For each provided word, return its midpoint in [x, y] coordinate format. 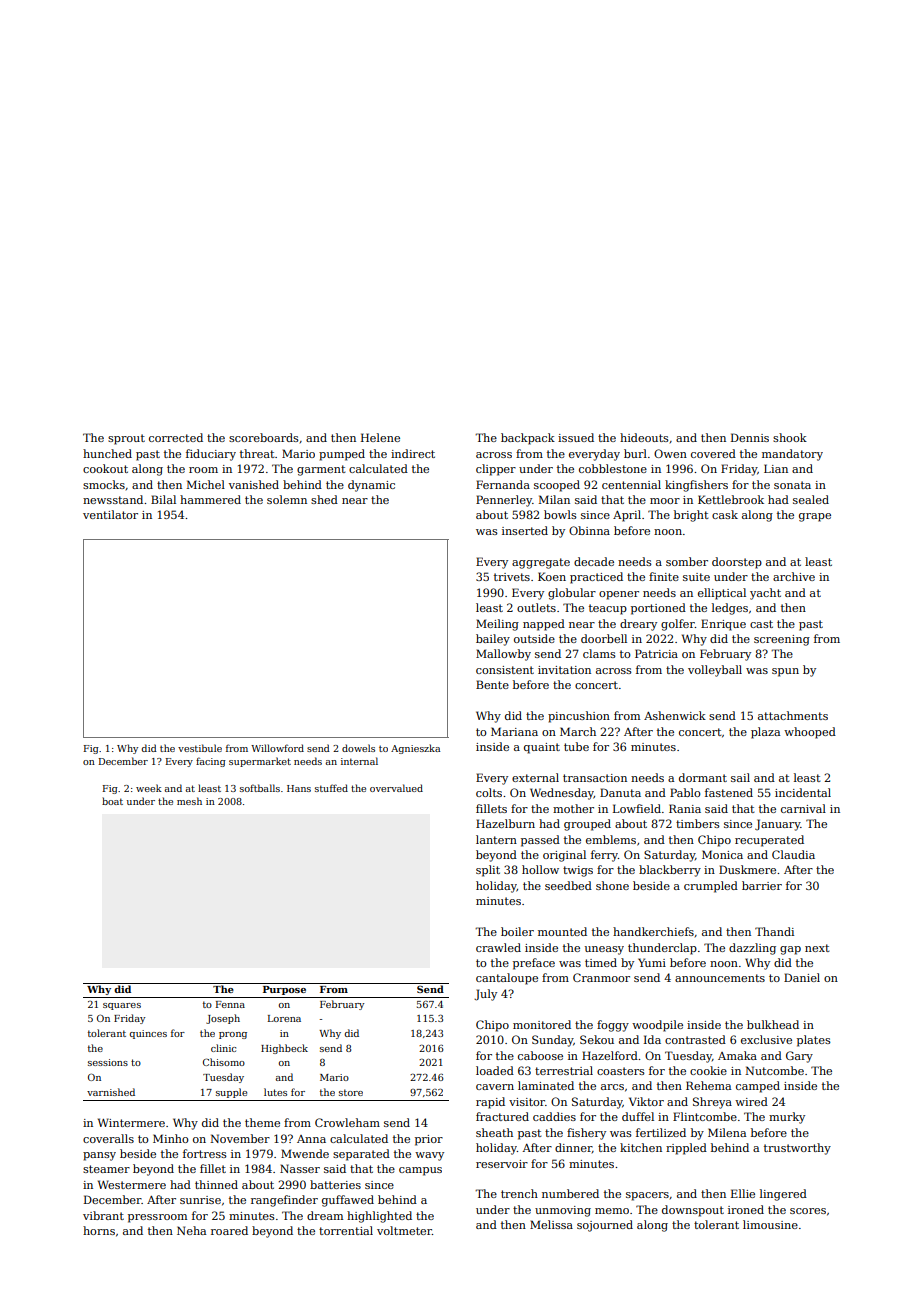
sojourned [605, 1226]
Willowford [277, 748]
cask [725, 514]
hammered [210, 499]
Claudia [793, 854]
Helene [380, 437]
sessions [108, 1062]
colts [489, 792]
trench [519, 1193]
